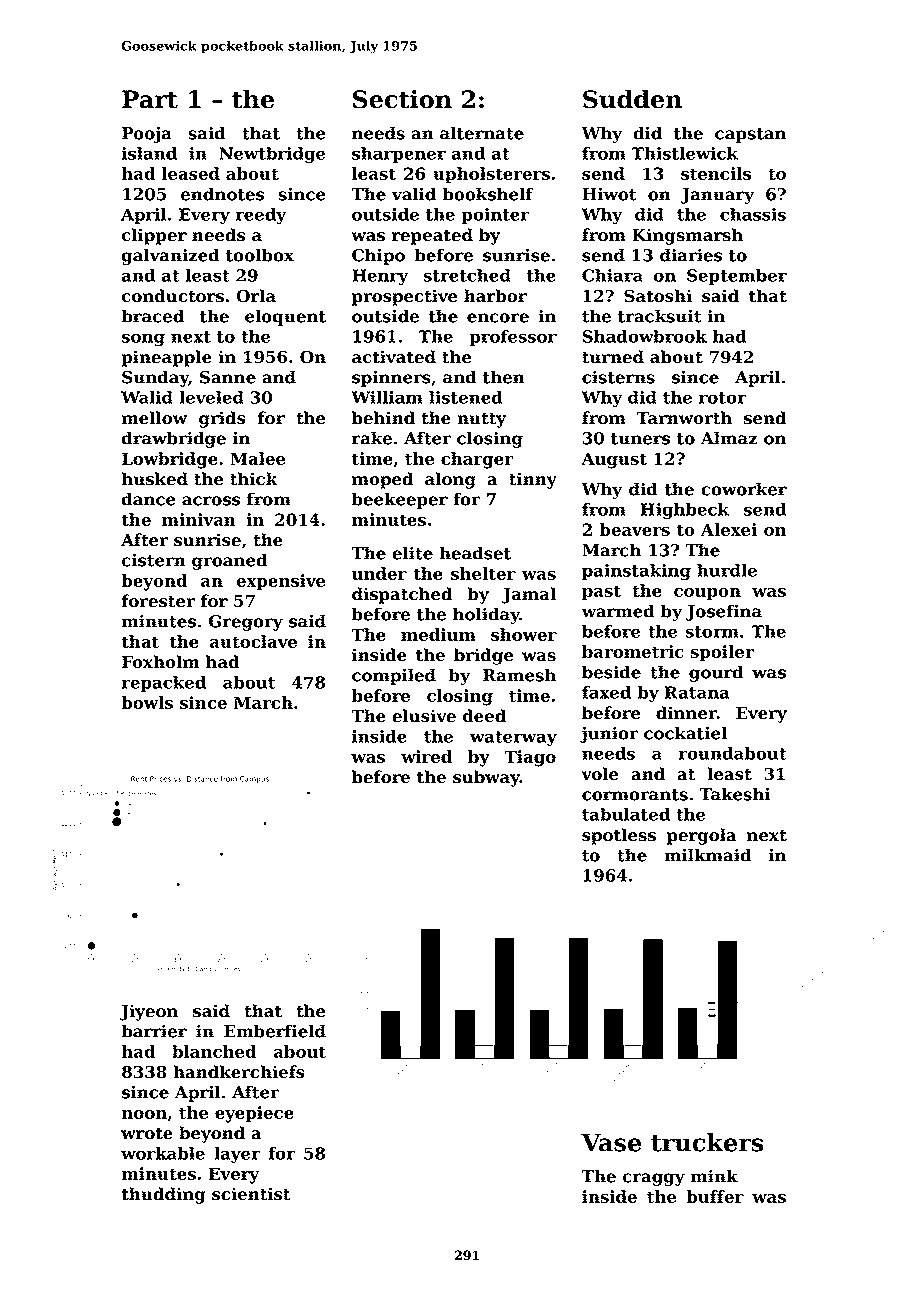  I want to click on Josefina, so click(724, 612).
